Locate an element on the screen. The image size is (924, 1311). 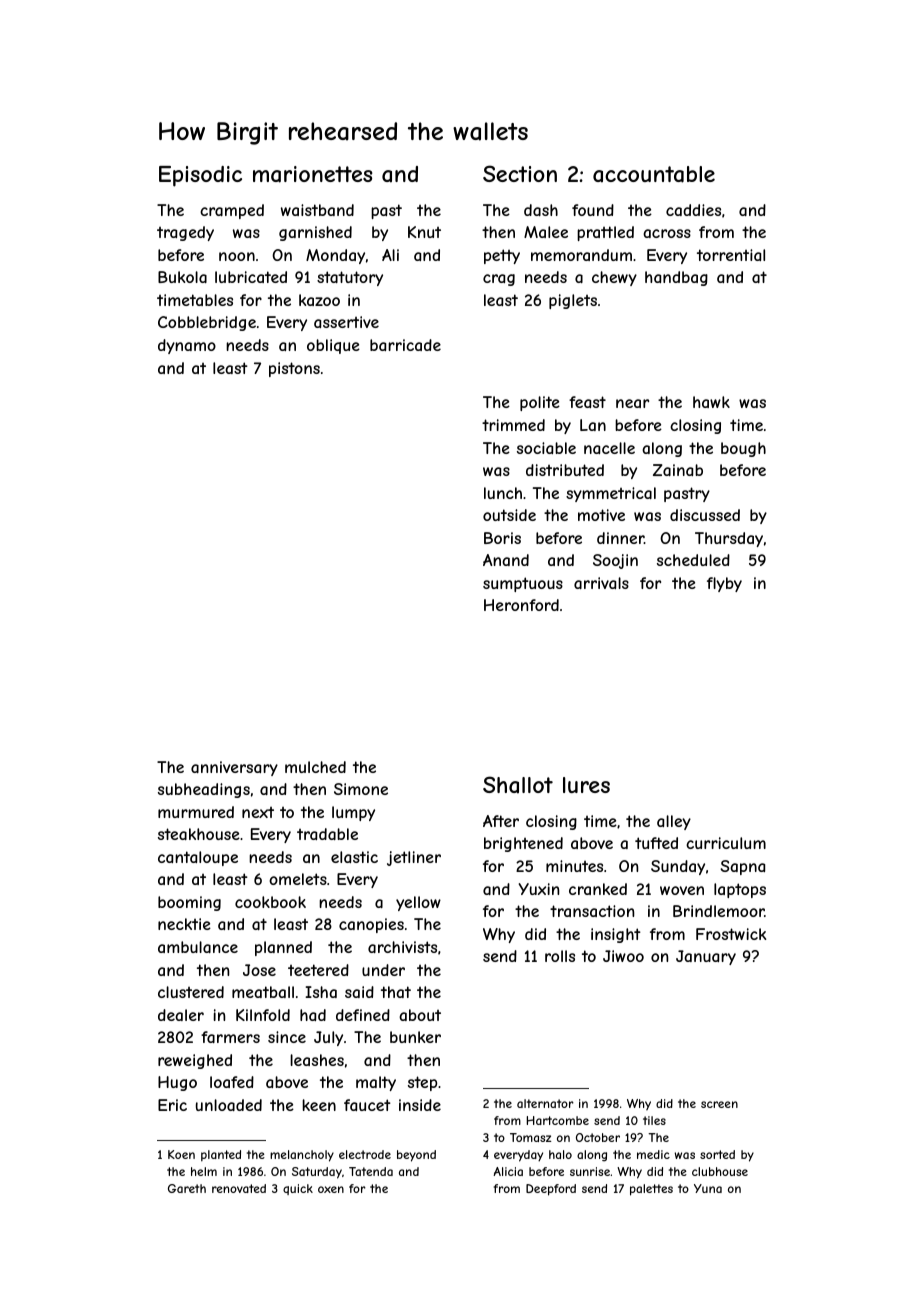
Heronford is located at coordinates (521, 605).
